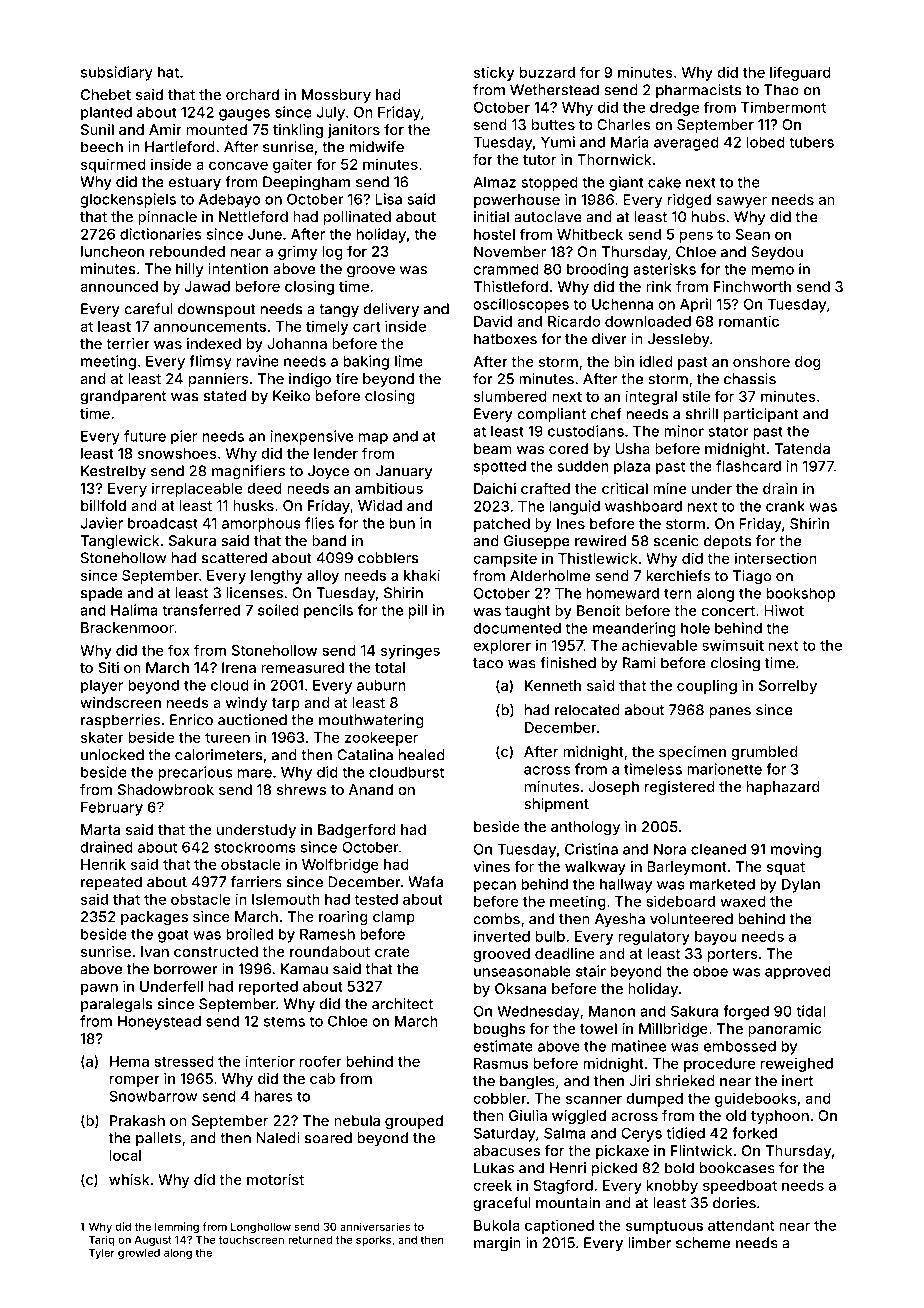 This screenshot has width=924, height=1308. Describe the element at coordinates (495, 488) in the screenshot. I see `Daichi` at that location.
